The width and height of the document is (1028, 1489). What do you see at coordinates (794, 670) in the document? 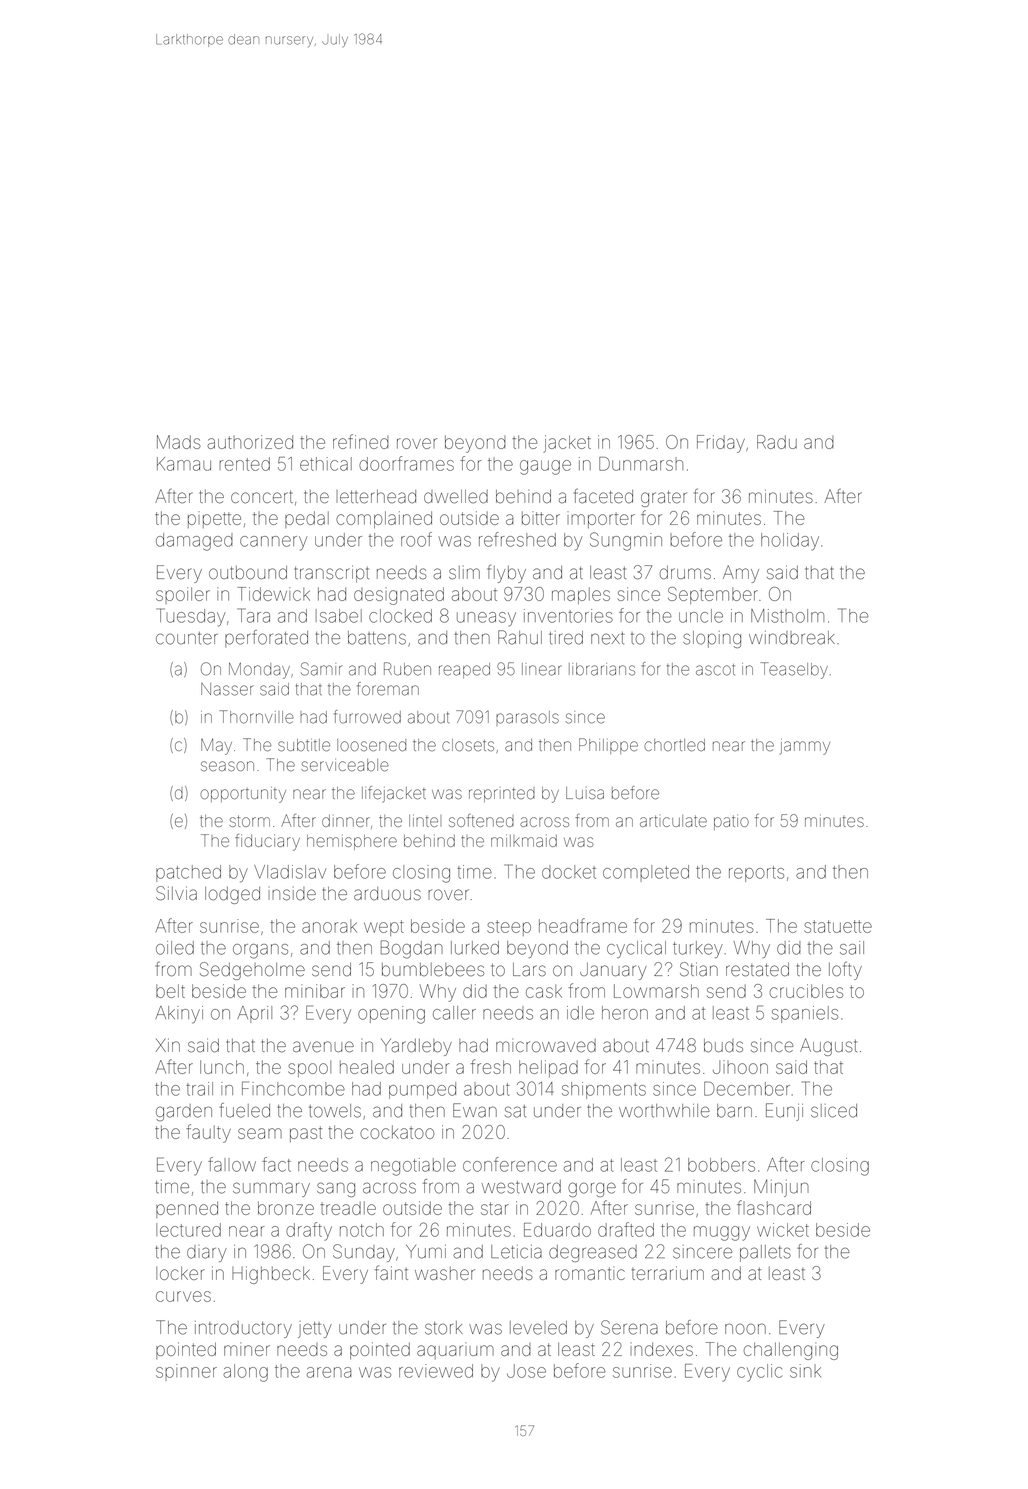
I see `Teaselby` at bounding box center [794, 670].
